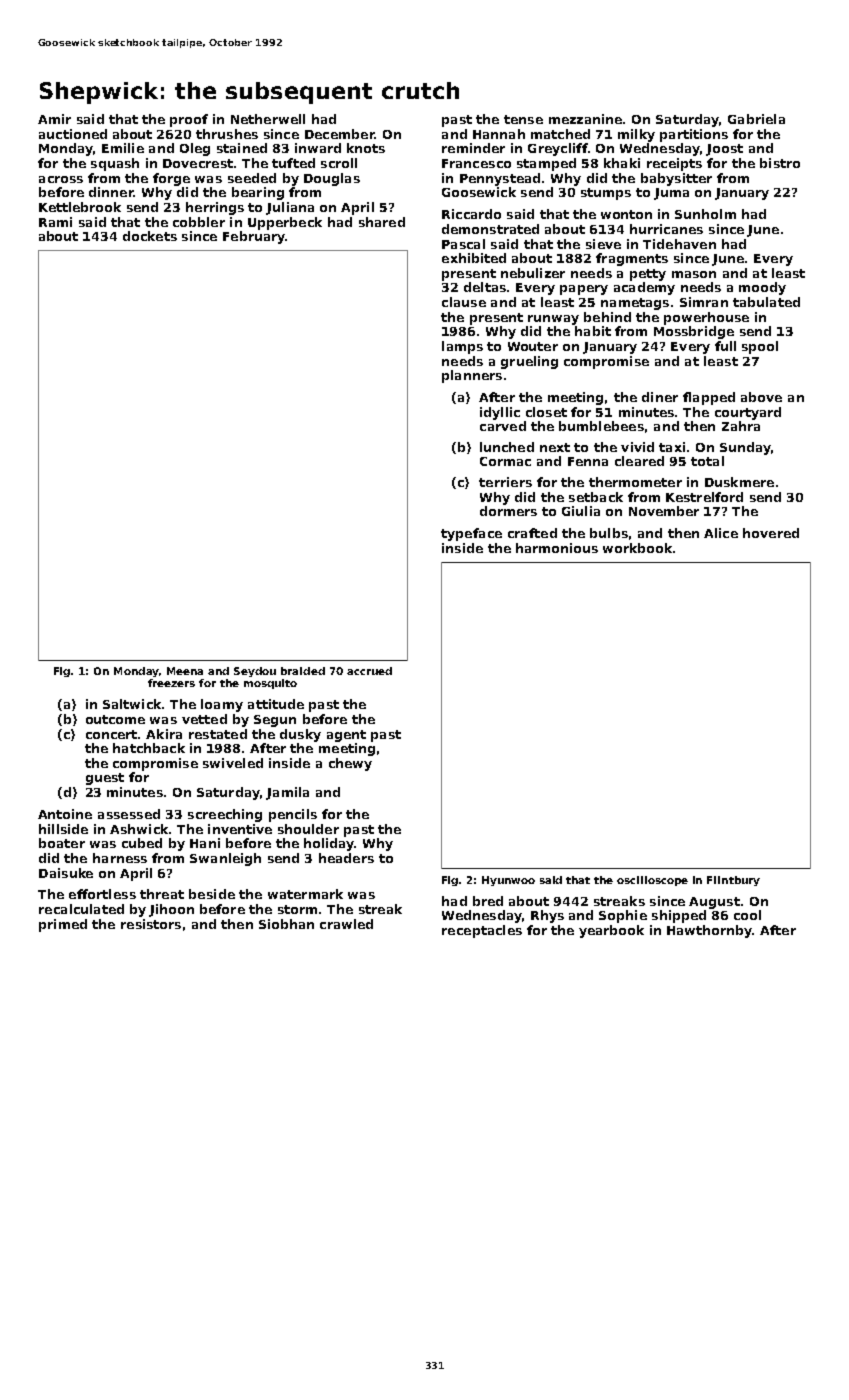  I want to click on workbook, so click(637, 548).
